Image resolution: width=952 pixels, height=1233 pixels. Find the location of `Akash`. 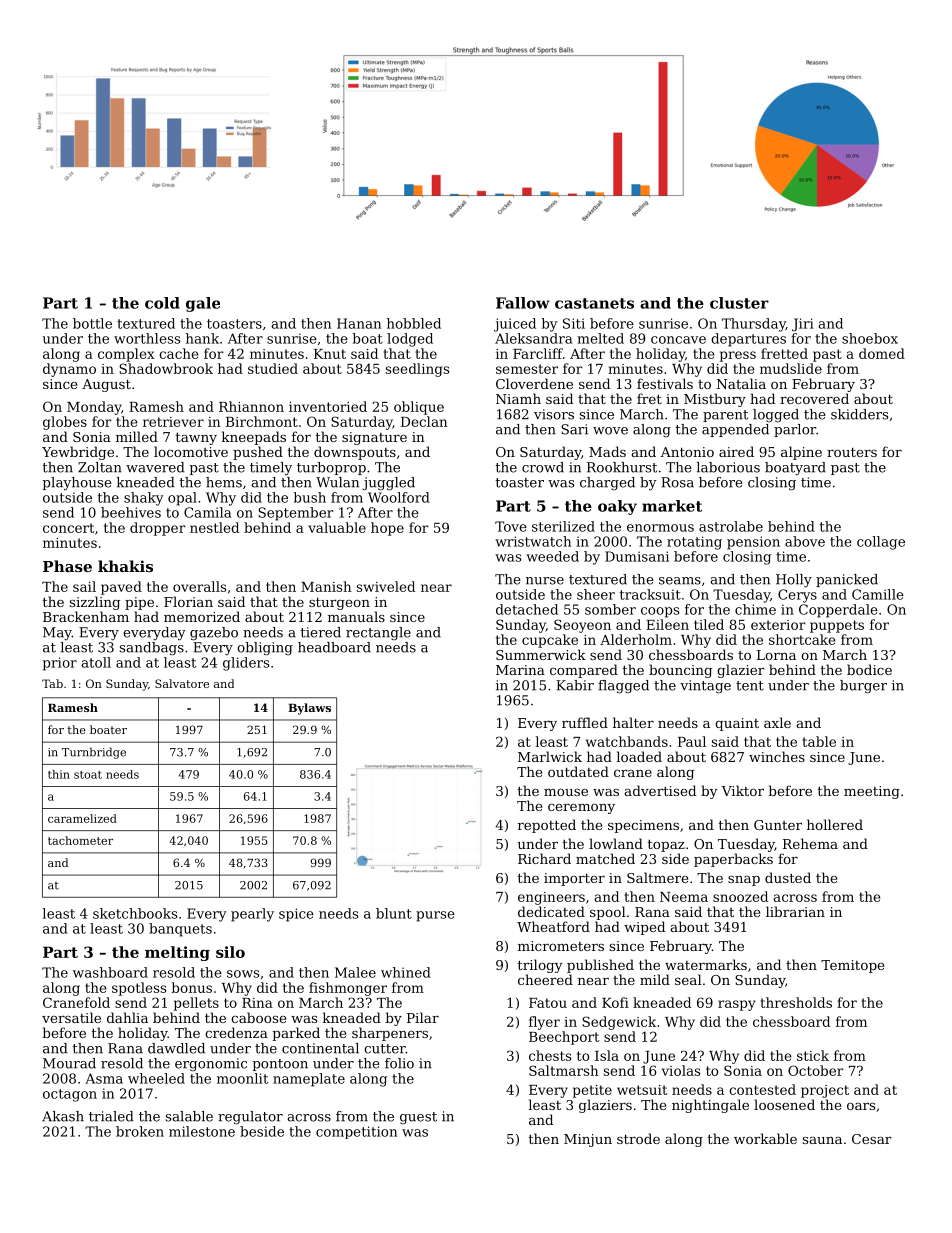

Akash is located at coordinates (63, 1116).
